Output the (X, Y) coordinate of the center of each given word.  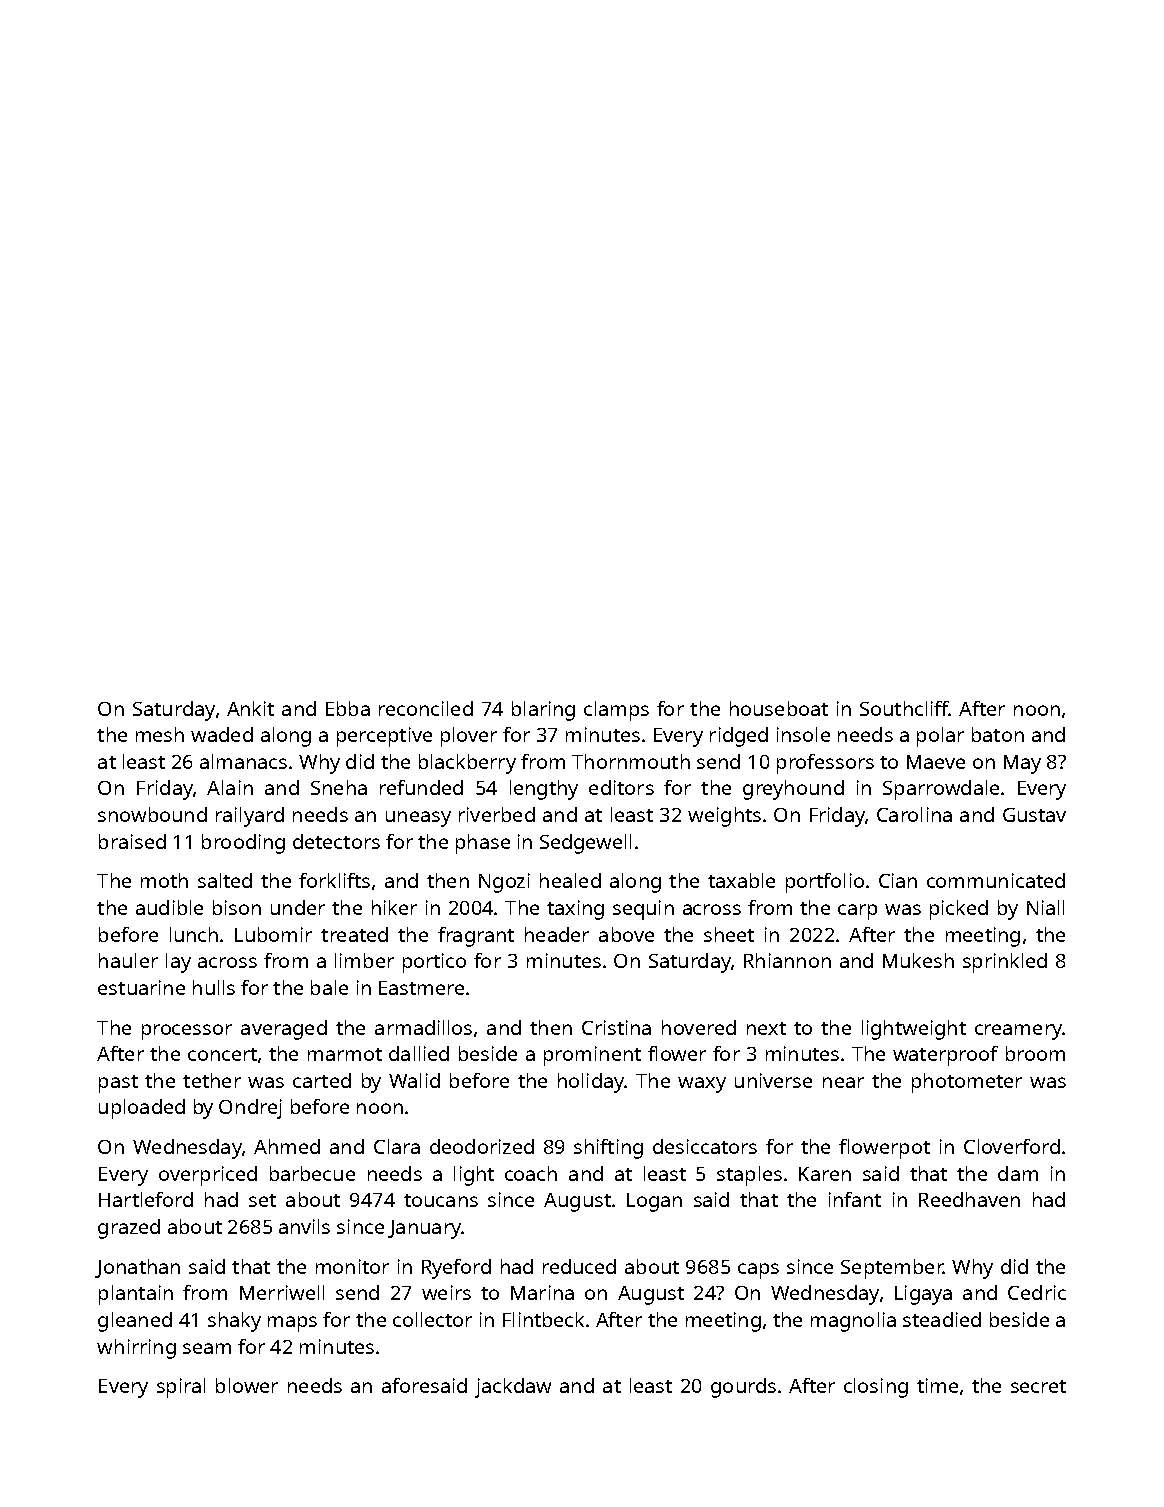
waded (222, 734)
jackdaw (513, 1388)
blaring (543, 711)
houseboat (779, 708)
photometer (967, 1083)
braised (132, 841)
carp (857, 912)
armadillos (423, 1027)
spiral (181, 1388)
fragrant (476, 937)
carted (322, 1080)
